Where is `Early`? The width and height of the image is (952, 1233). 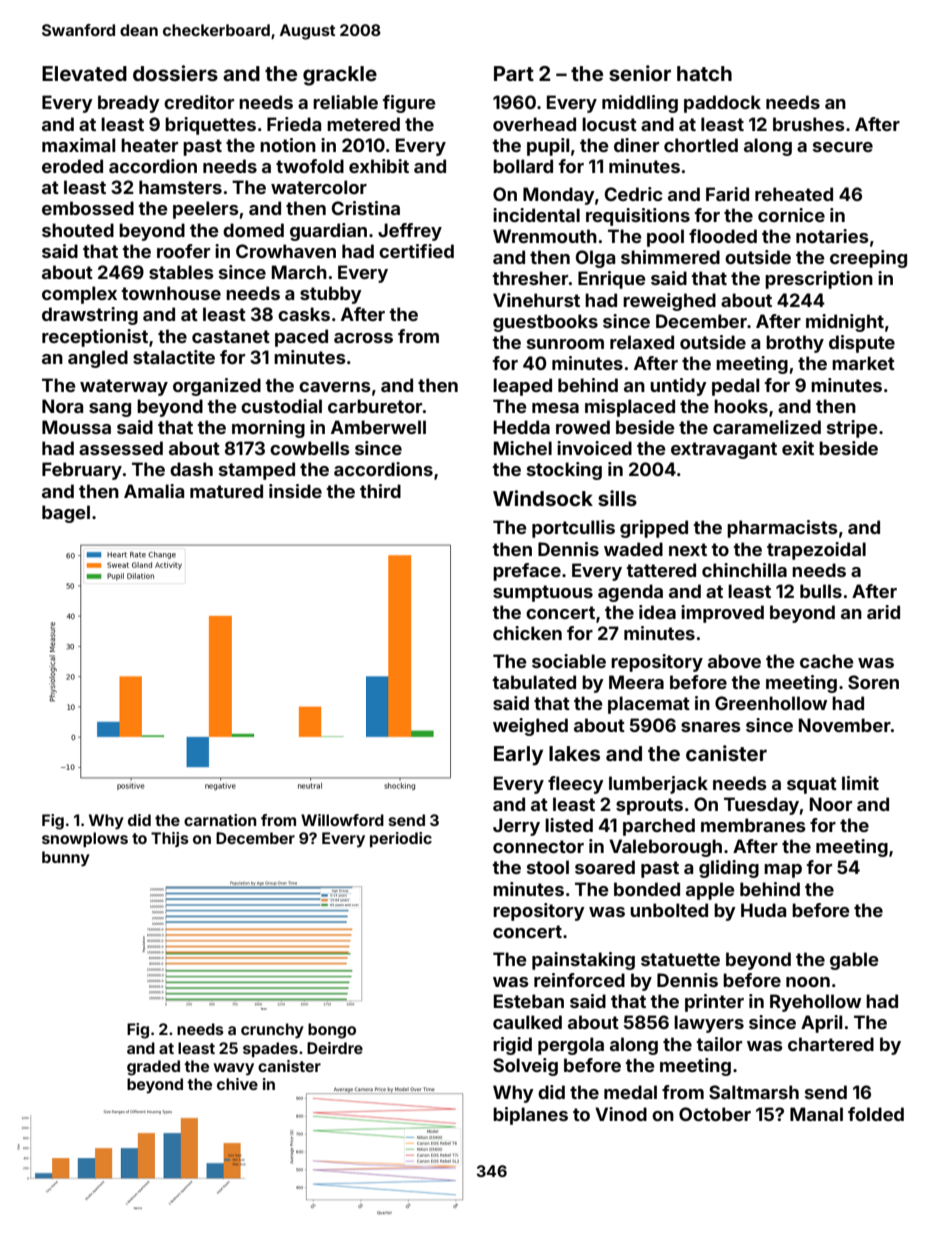
Early is located at coordinates (518, 756).
